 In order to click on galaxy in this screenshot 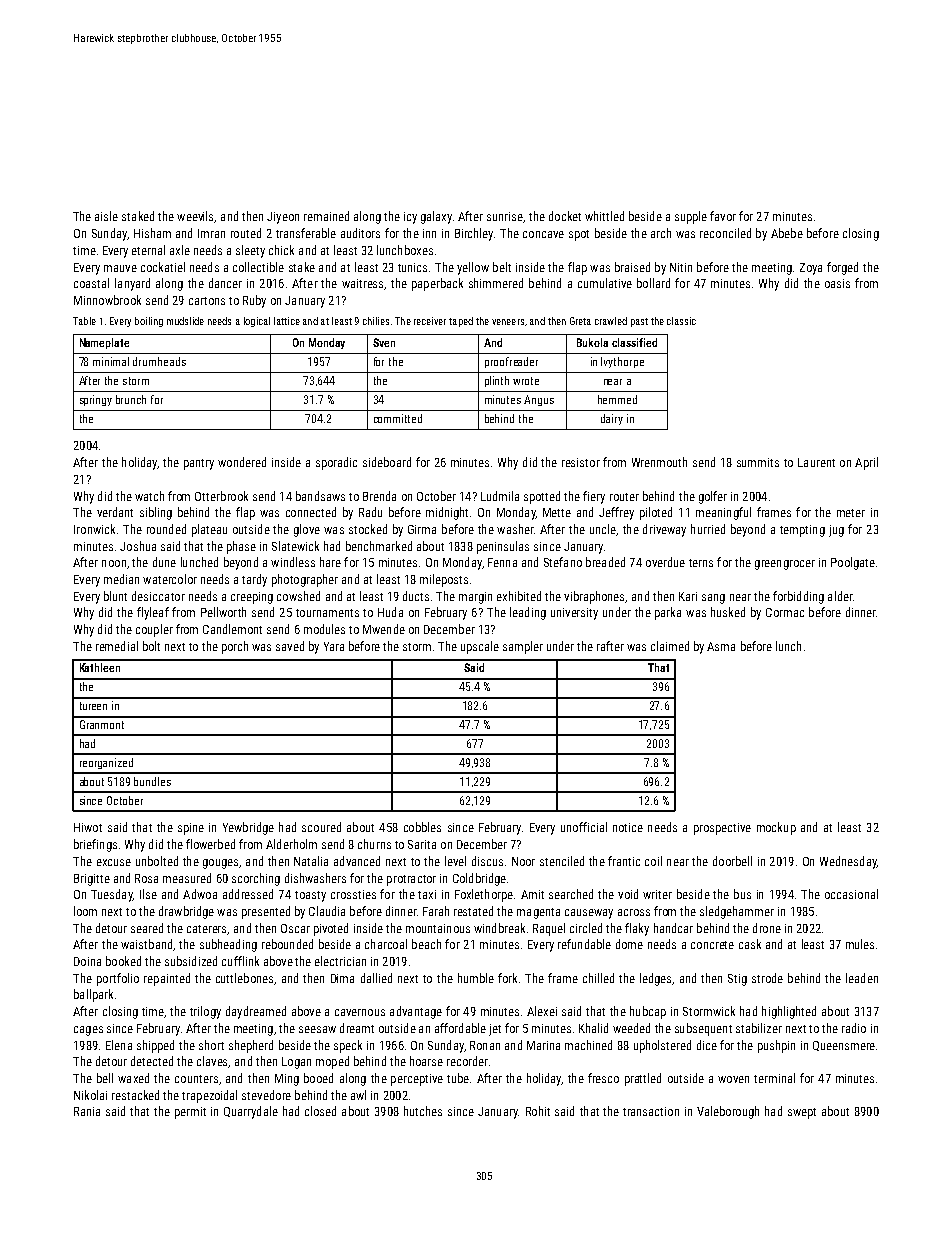, I will do `click(436, 217)`.
